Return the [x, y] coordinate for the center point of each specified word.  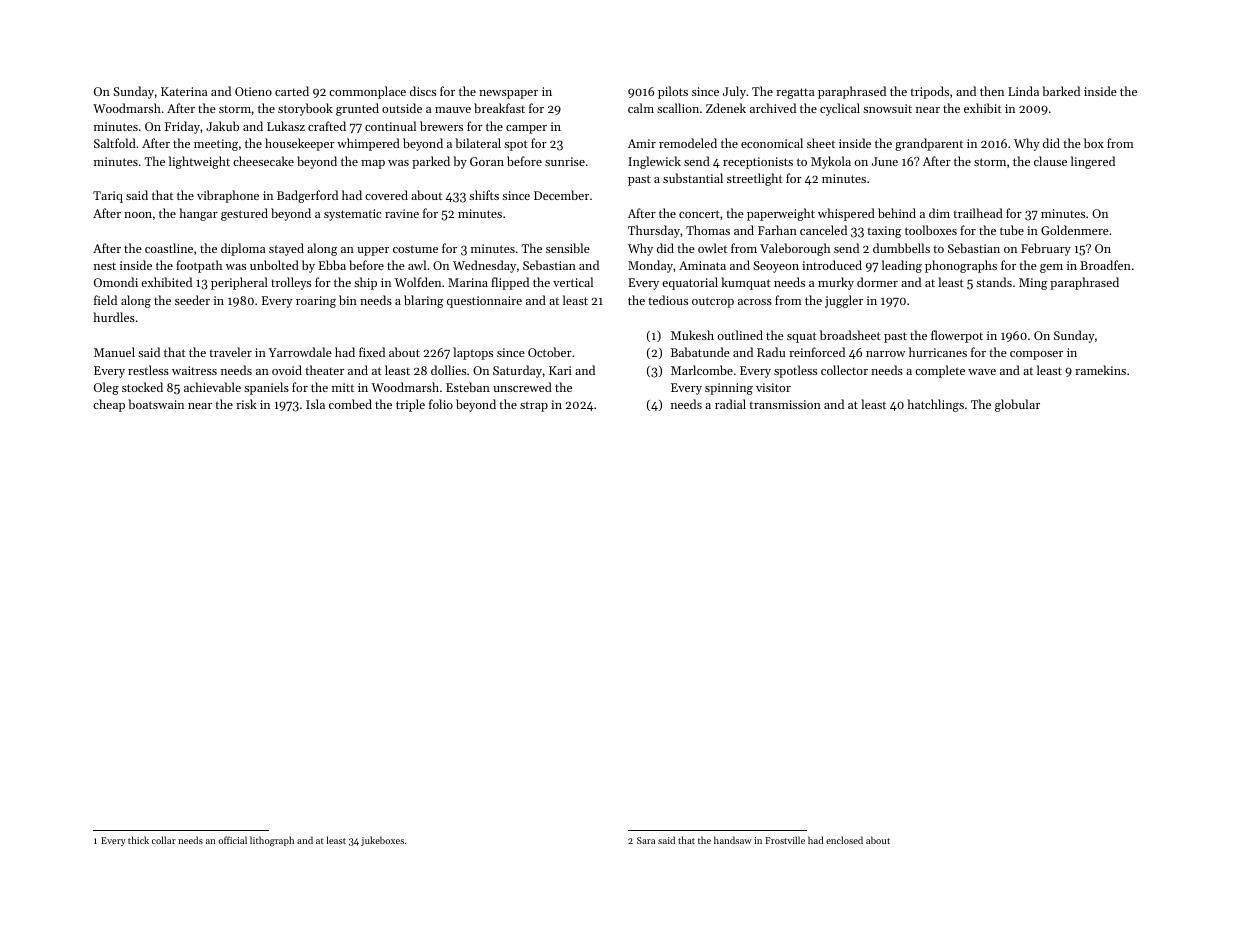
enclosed [844, 840]
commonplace [367, 92]
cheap [109, 405]
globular [1017, 405]
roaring [316, 302]
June [885, 161]
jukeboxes [382, 841]
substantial [693, 178]
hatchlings [935, 405]
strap [534, 406]
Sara [646, 840]
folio [441, 404]
